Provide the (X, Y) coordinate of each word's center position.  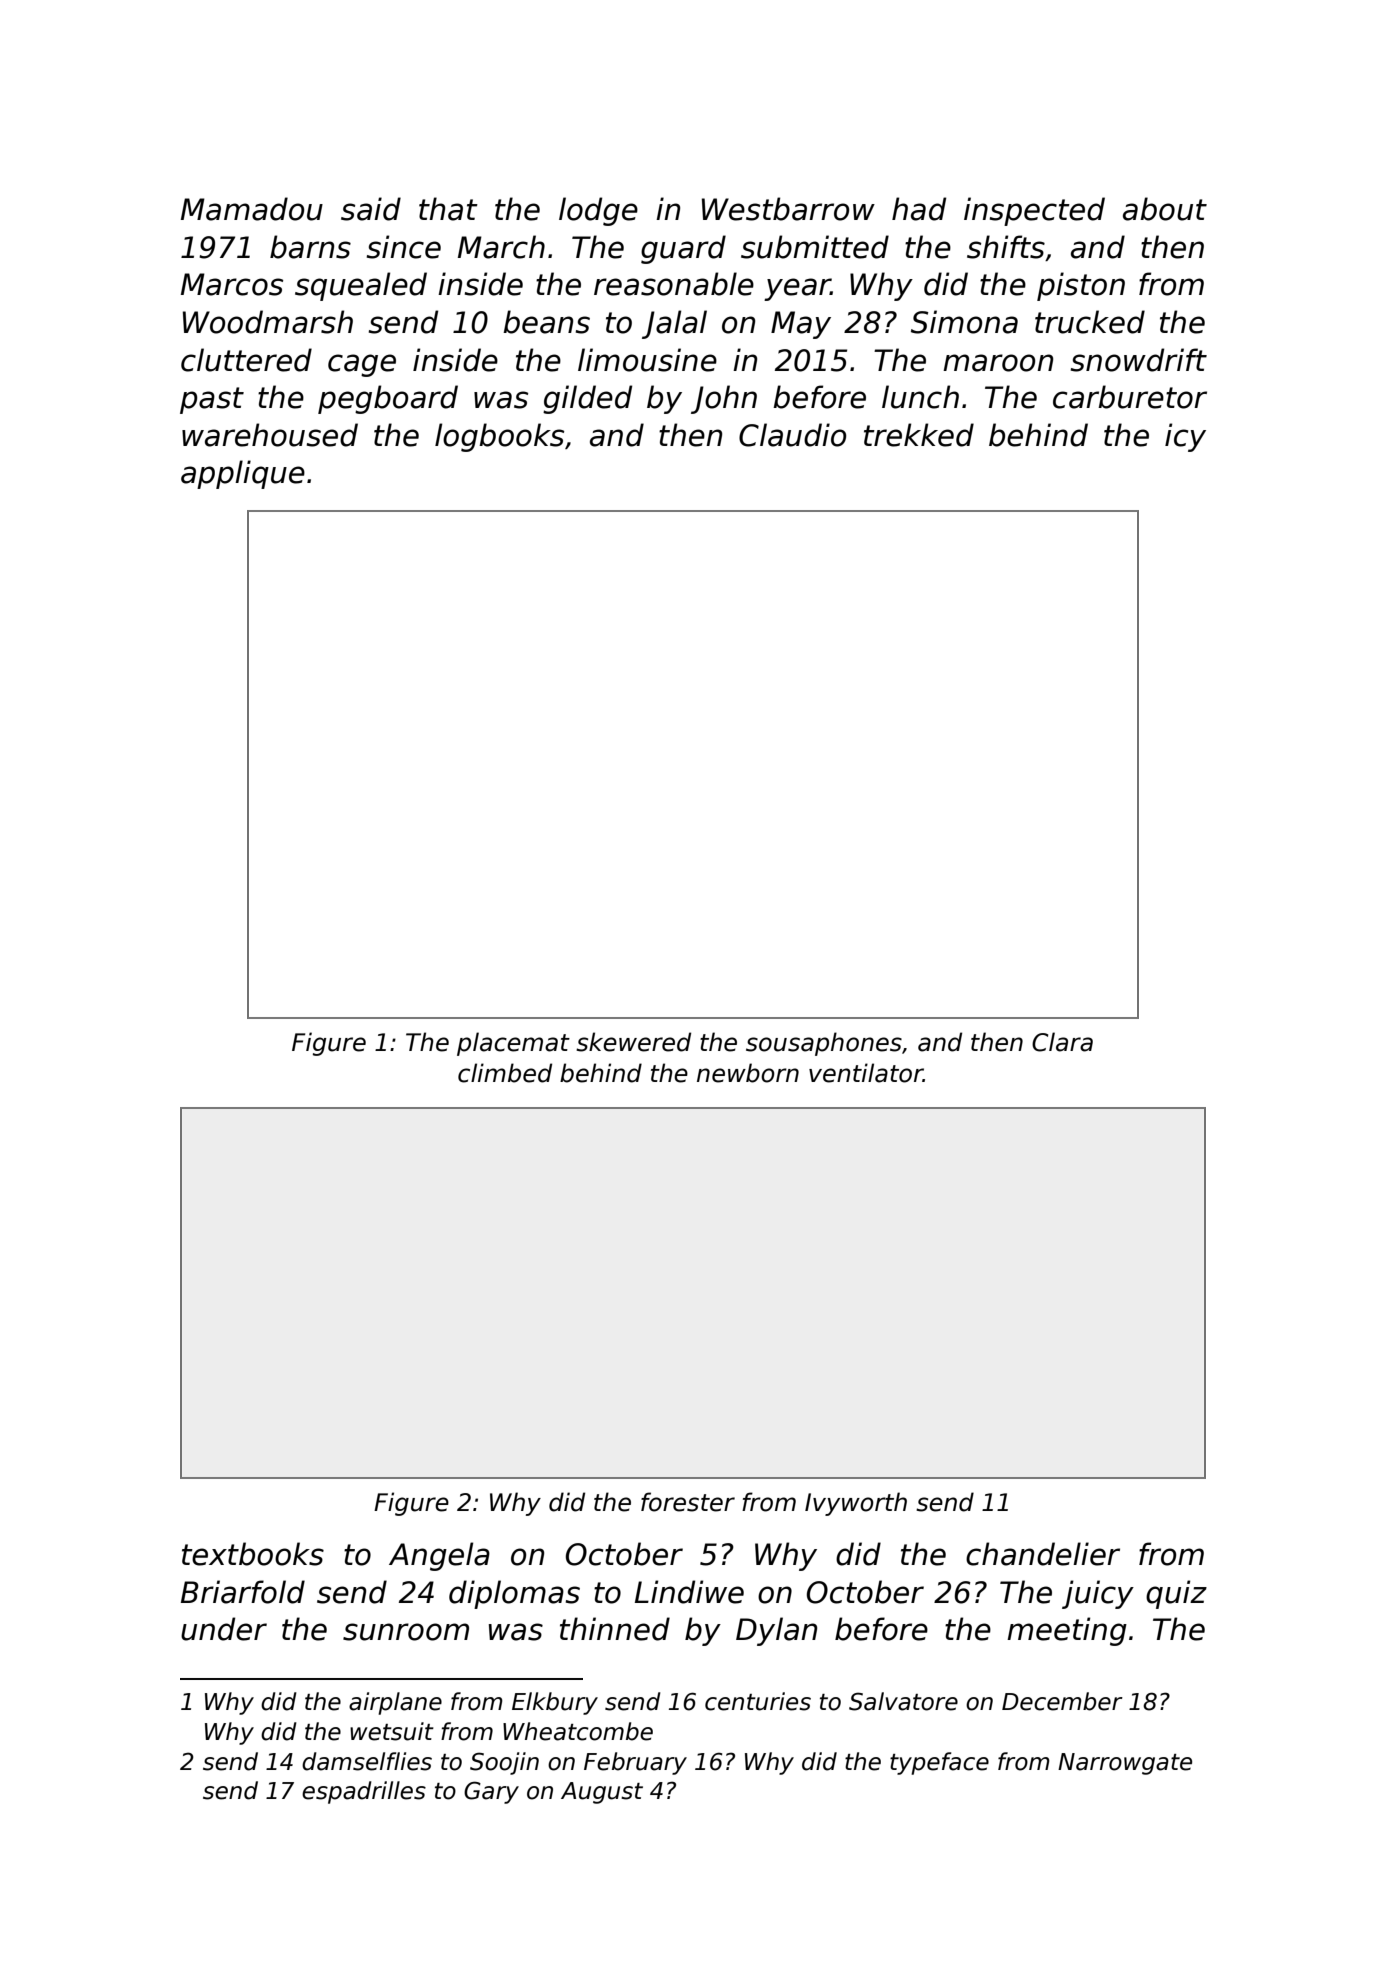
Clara (1062, 1042)
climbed (505, 1073)
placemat (513, 1044)
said (371, 209)
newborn (748, 1073)
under (224, 1629)
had (919, 209)
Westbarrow (788, 209)
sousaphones (824, 1044)
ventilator (866, 1073)
